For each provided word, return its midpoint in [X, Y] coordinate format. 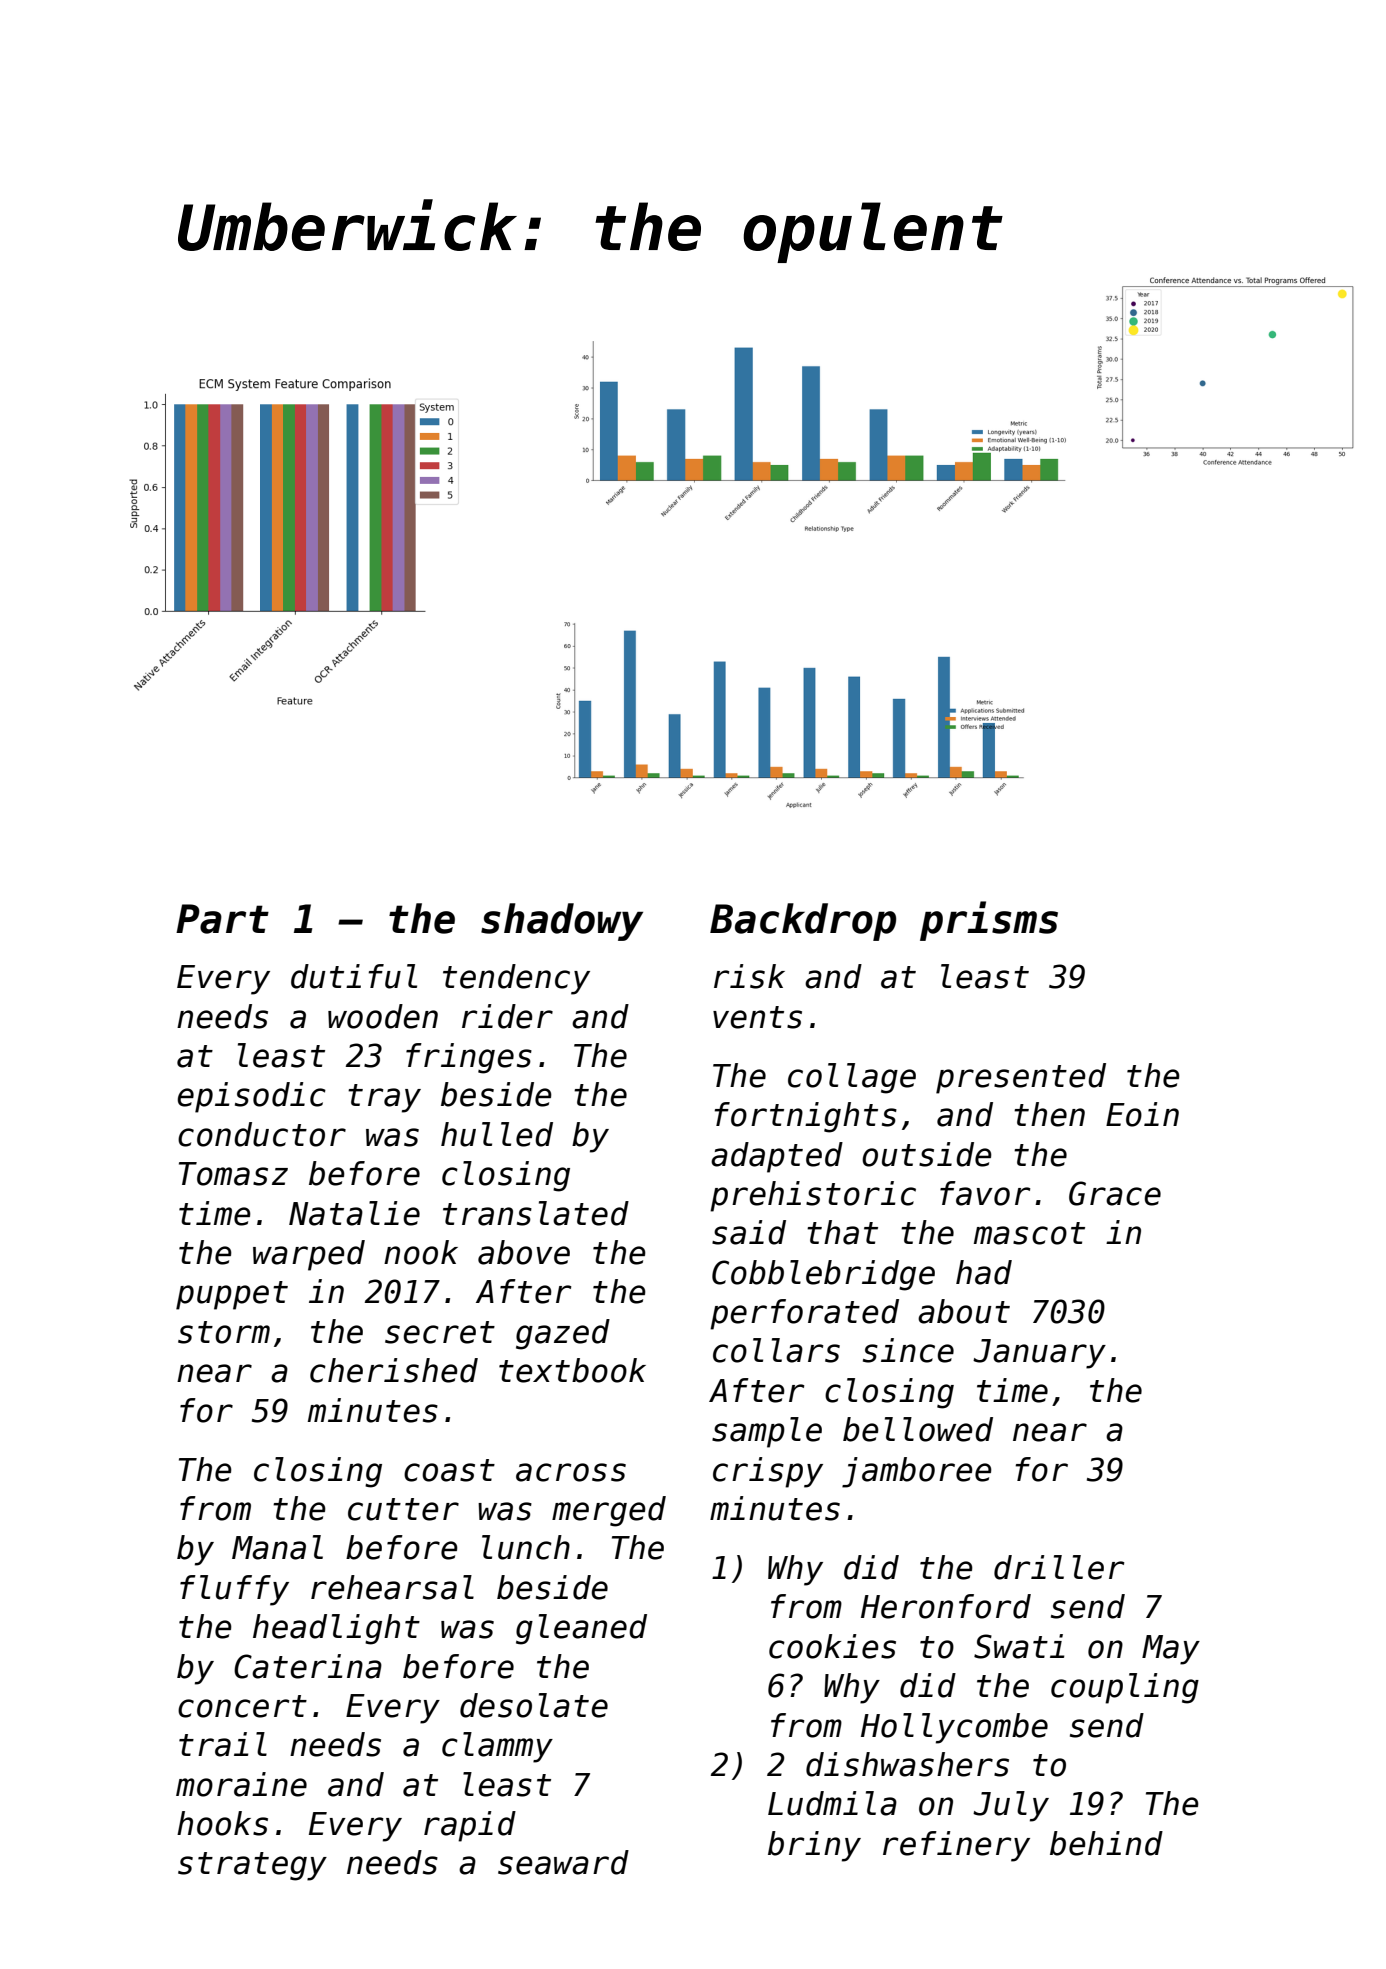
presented [1021, 1078]
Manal [277, 1547]
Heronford [946, 1606]
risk [749, 976]
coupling [1125, 1688]
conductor [262, 1134]
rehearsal [392, 1587]
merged [609, 1511]
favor [985, 1193]
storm [224, 1332]
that [842, 1232]
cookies [832, 1646]
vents [757, 1017]
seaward [563, 1862]
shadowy [562, 922]
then [1049, 1114]
